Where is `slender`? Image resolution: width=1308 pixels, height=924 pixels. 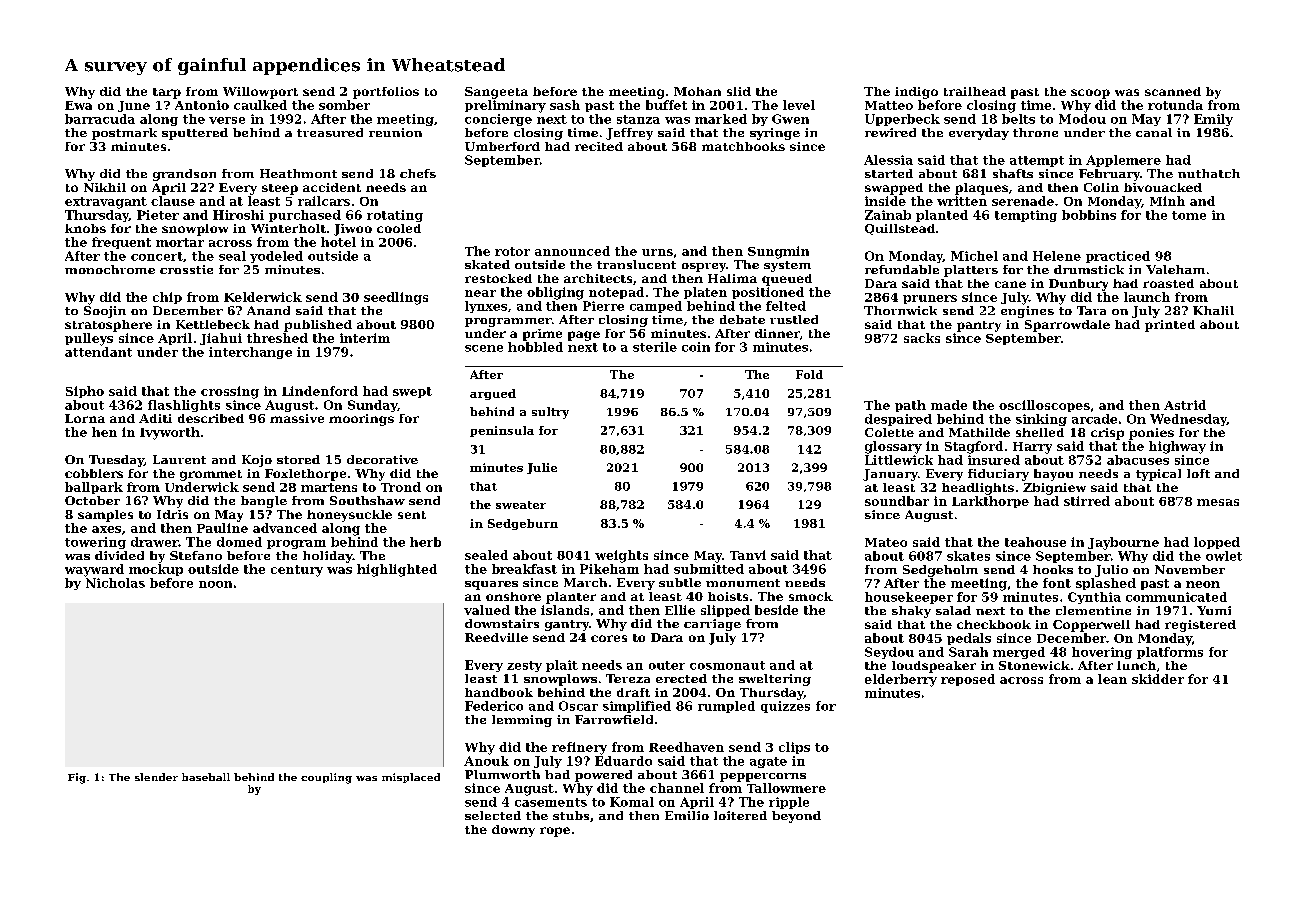
slender is located at coordinates (156, 777).
